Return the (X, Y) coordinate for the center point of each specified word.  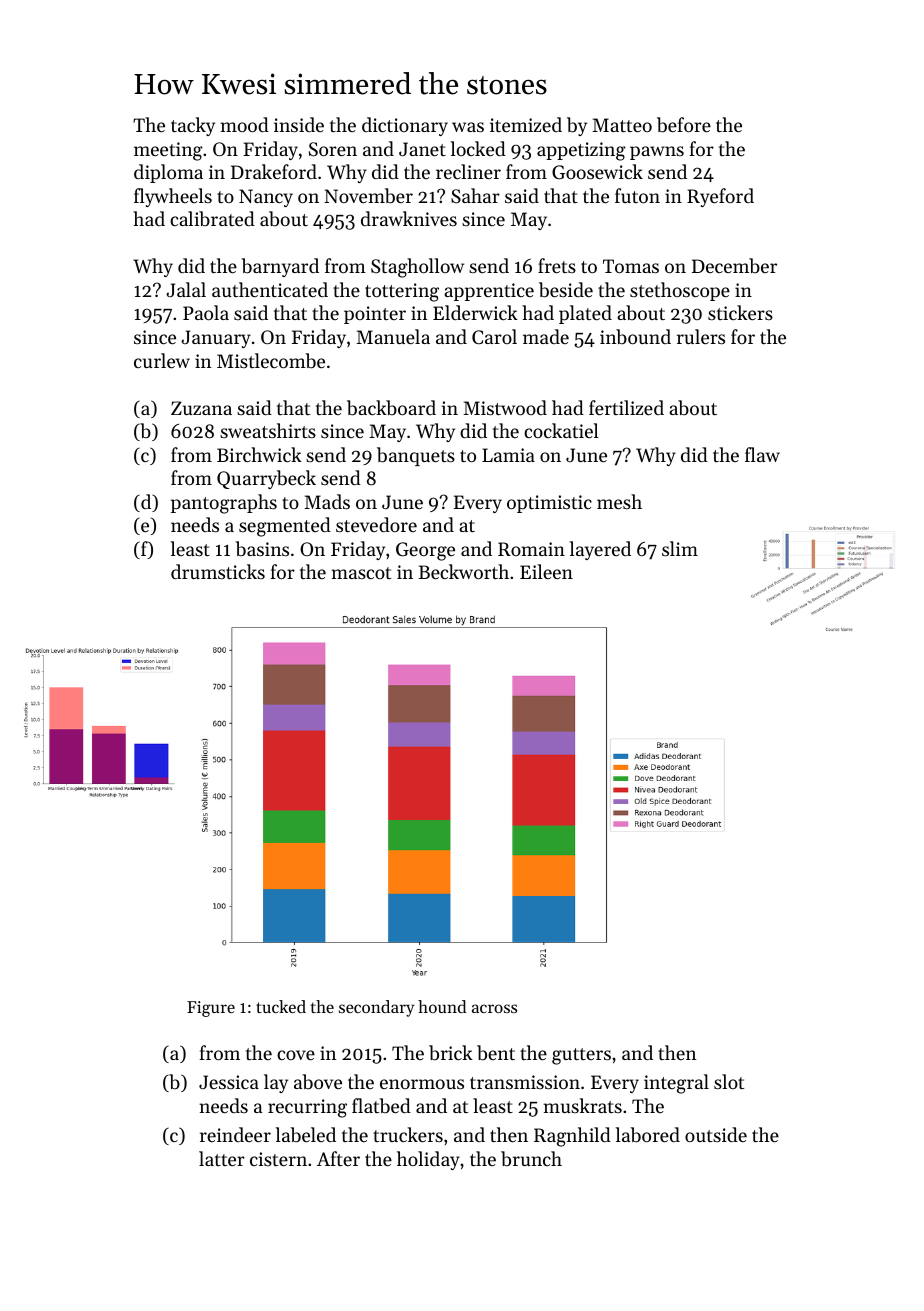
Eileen (546, 571)
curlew (162, 360)
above (318, 1082)
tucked (281, 1006)
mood (244, 124)
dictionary (405, 126)
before (684, 125)
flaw (762, 454)
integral (676, 1084)
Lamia (508, 455)
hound (442, 1006)
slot (729, 1081)
